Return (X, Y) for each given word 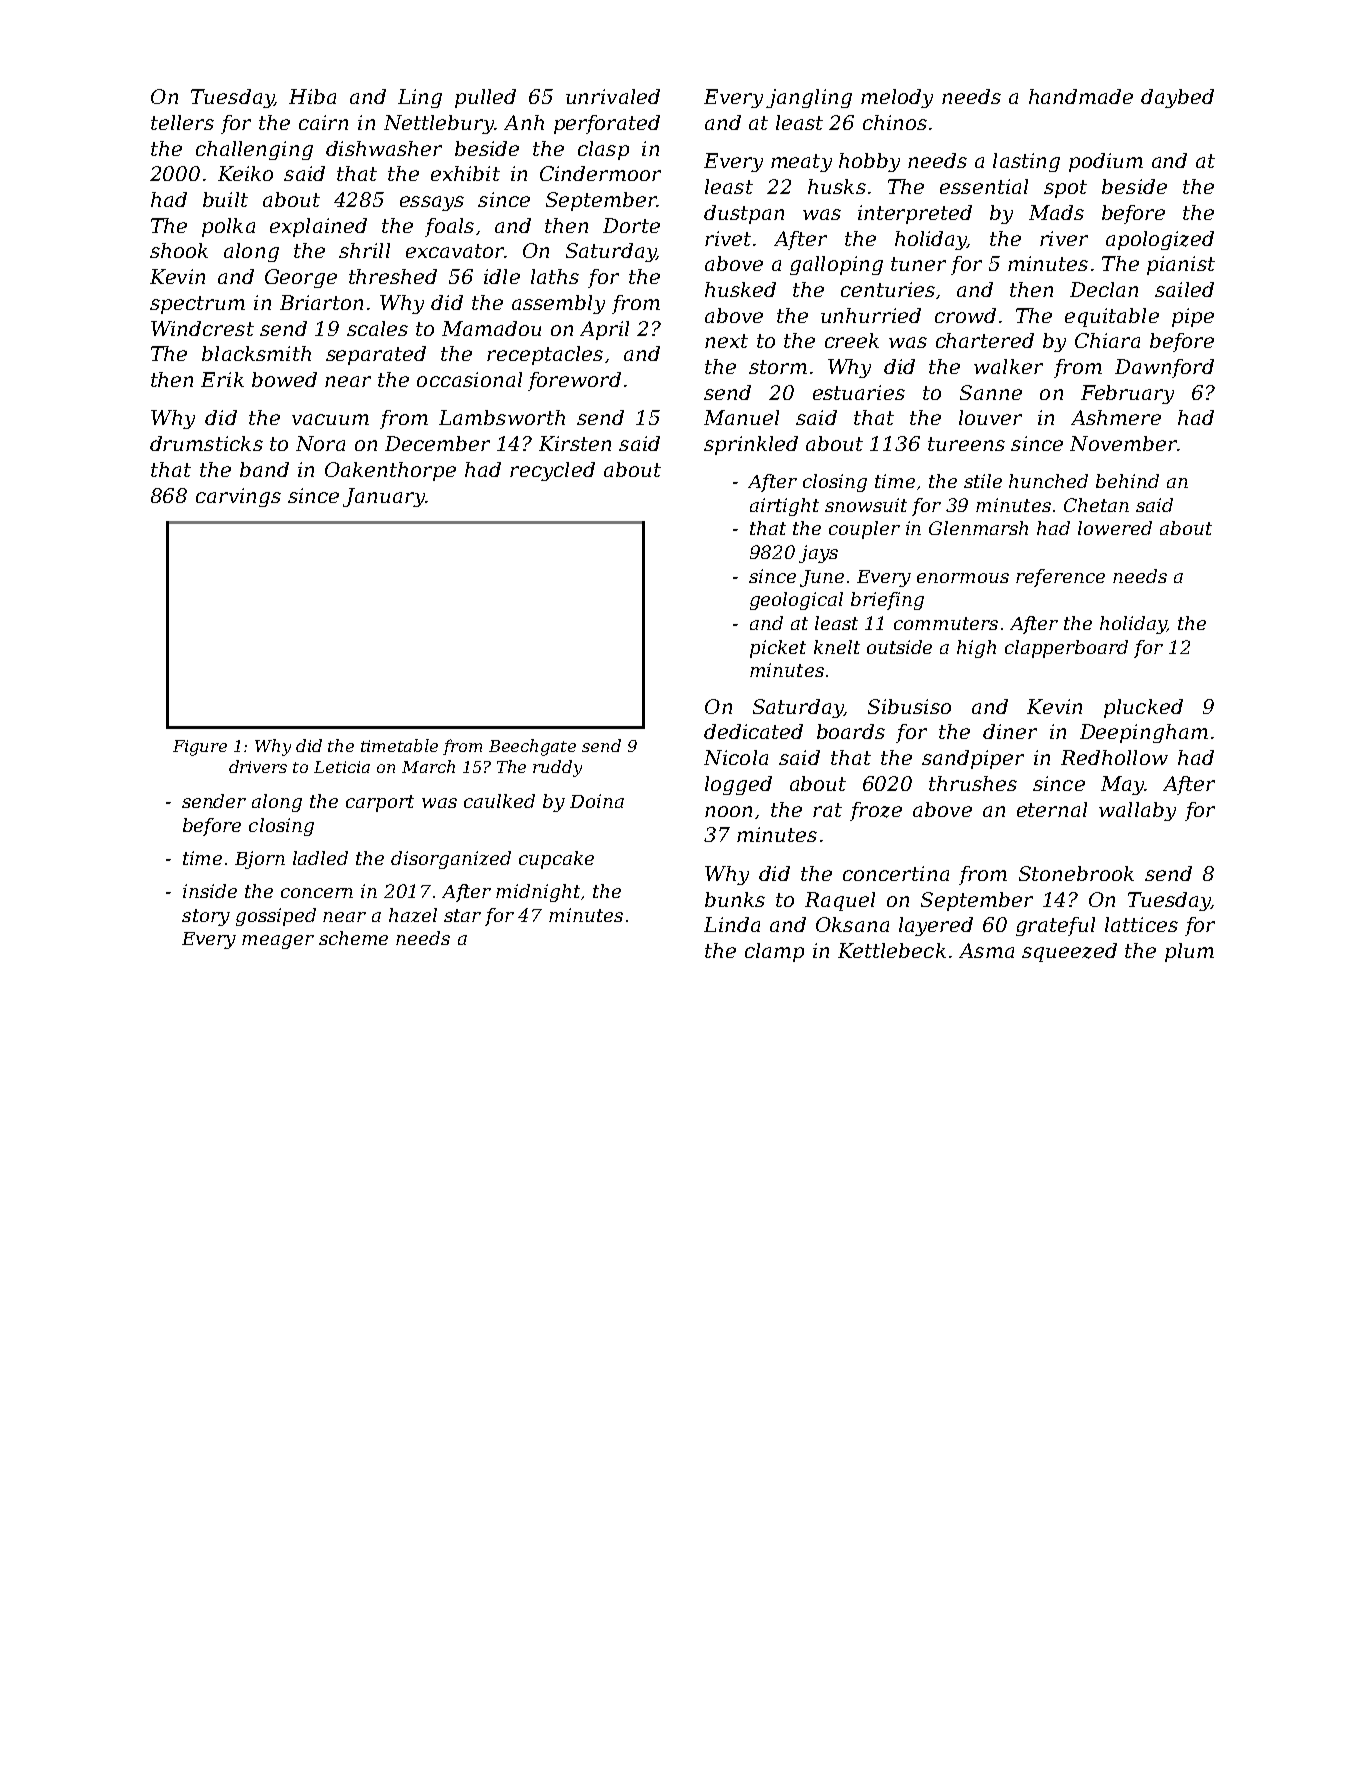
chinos (895, 122)
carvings (238, 497)
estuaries (859, 392)
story (206, 917)
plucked (1143, 708)
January (384, 497)
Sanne (991, 392)
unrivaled (613, 96)
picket (778, 649)
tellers (182, 122)
